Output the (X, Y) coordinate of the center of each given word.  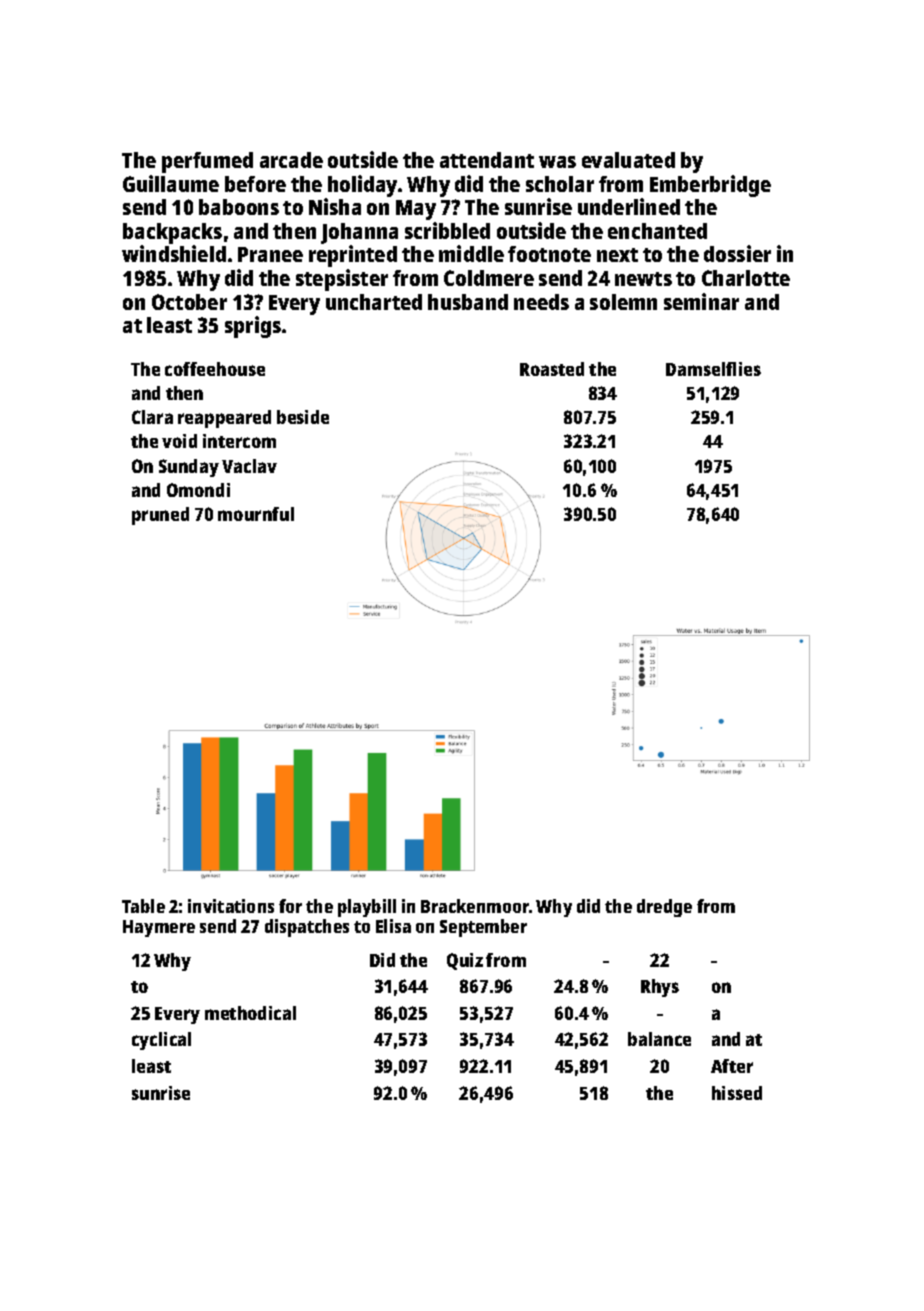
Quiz (465, 961)
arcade (291, 160)
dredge (664, 908)
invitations (231, 906)
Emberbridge (710, 186)
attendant (487, 160)
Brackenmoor (475, 906)
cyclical (161, 1041)
